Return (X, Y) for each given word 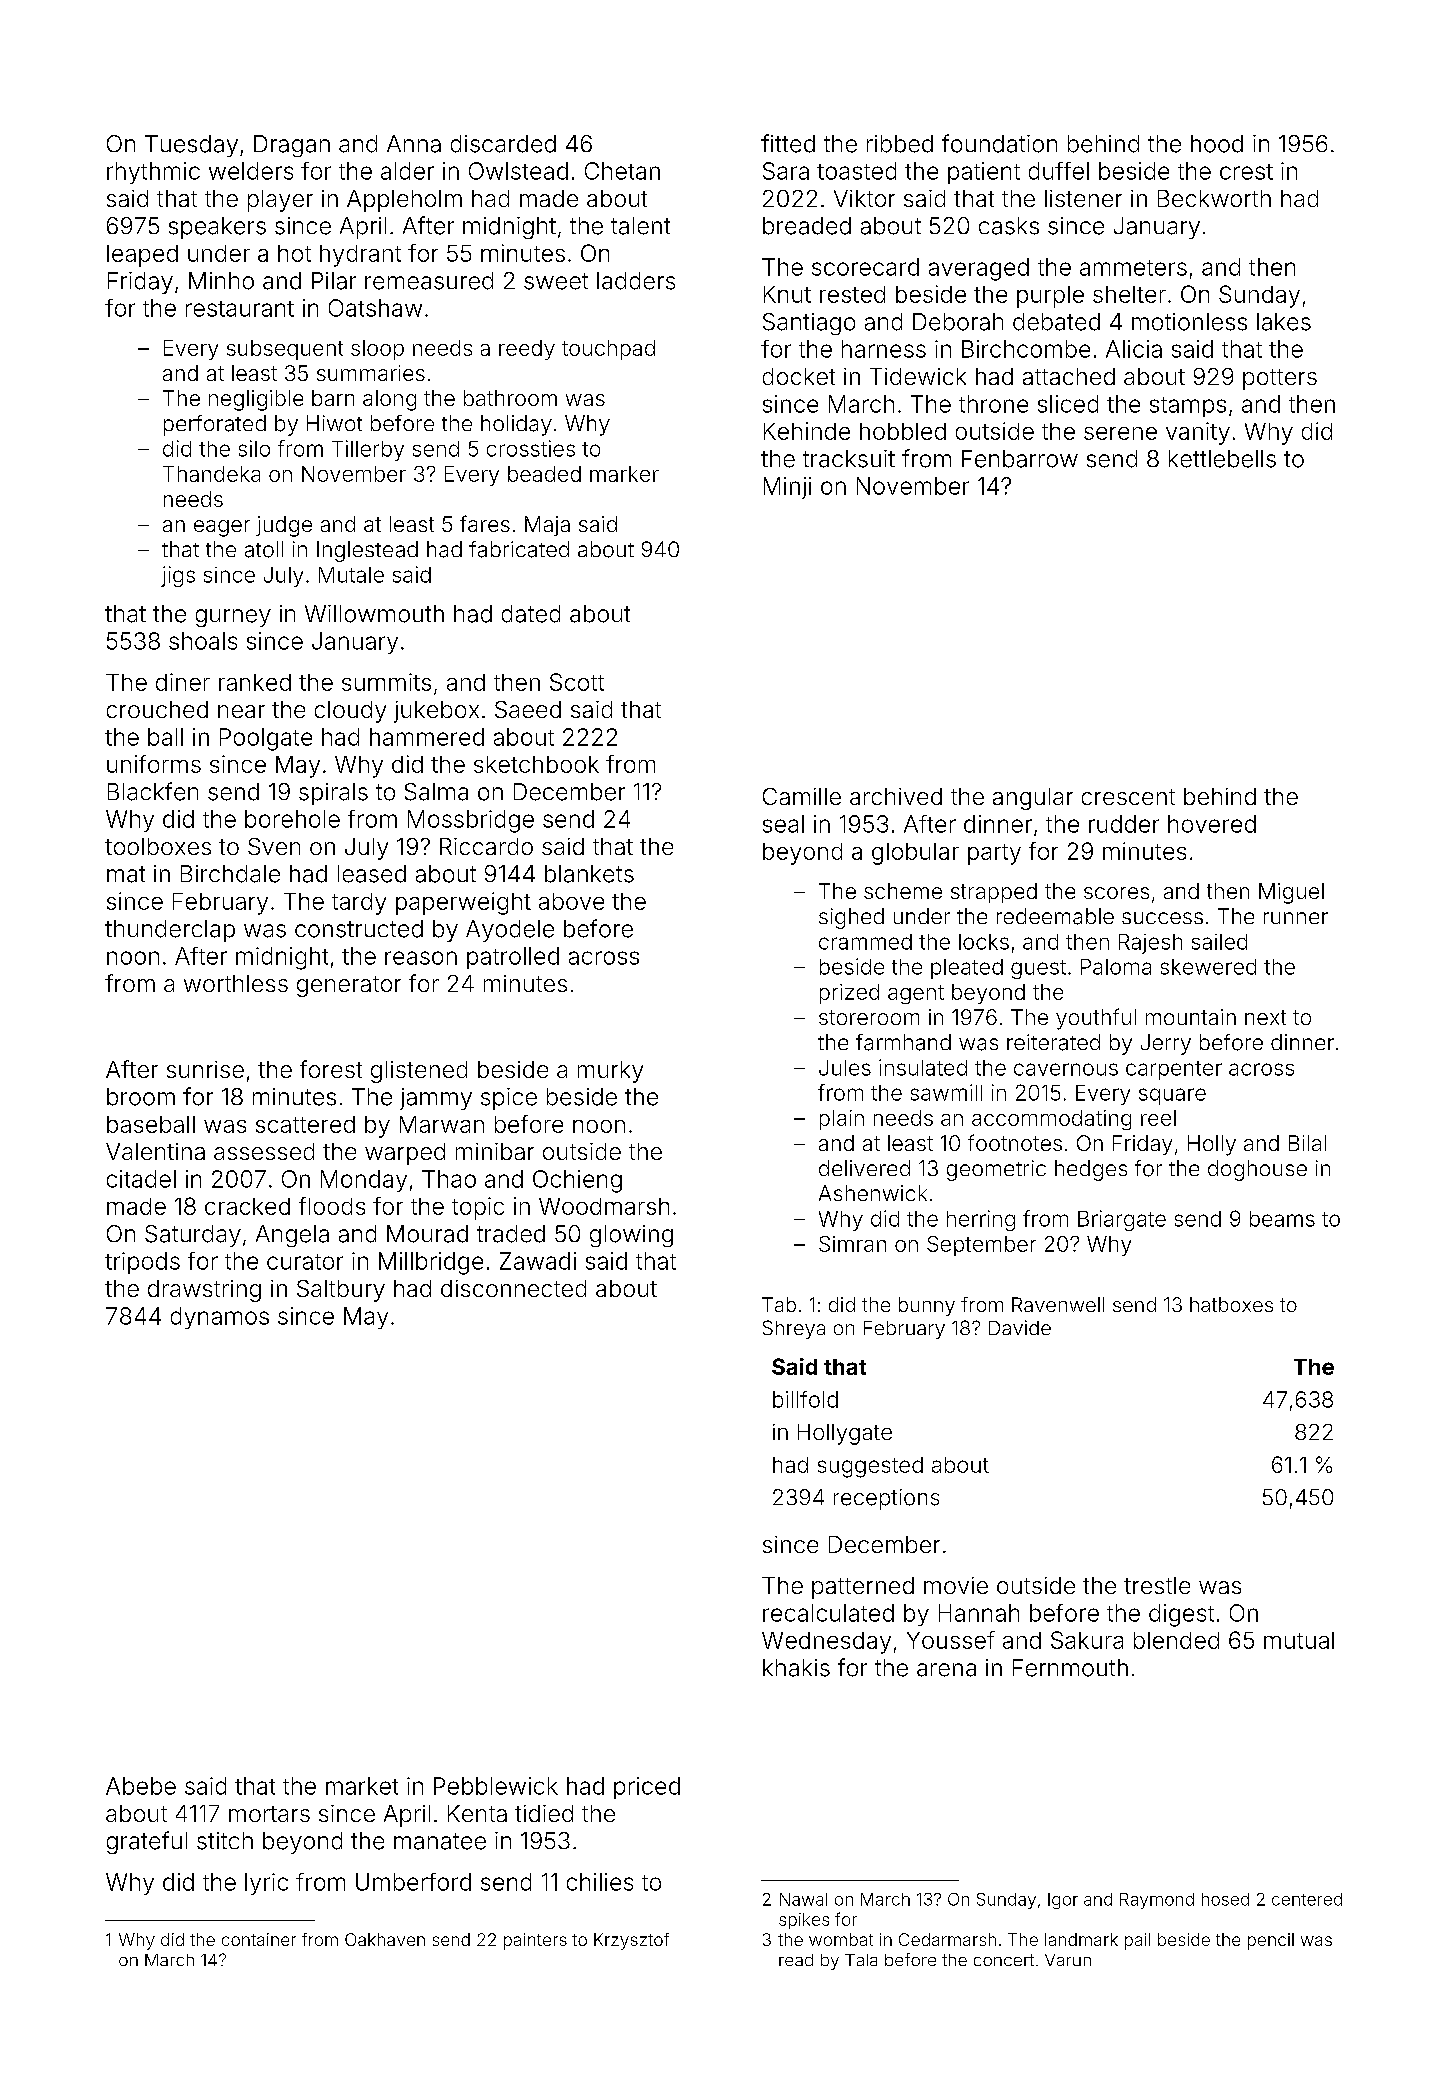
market (362, 1786)
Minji (787, 488)
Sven (274, 846)
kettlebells (1222, 459)
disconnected (513, 1288)
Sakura (1087, 1640)
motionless (1189, 322)
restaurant (240, 309)
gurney (233, 618)
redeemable (1055, 916)
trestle (1157, 1585)
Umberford (413, 1882)
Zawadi (538, 1261)
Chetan (622, 171)
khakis (796, 1668)
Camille (802, 796)
